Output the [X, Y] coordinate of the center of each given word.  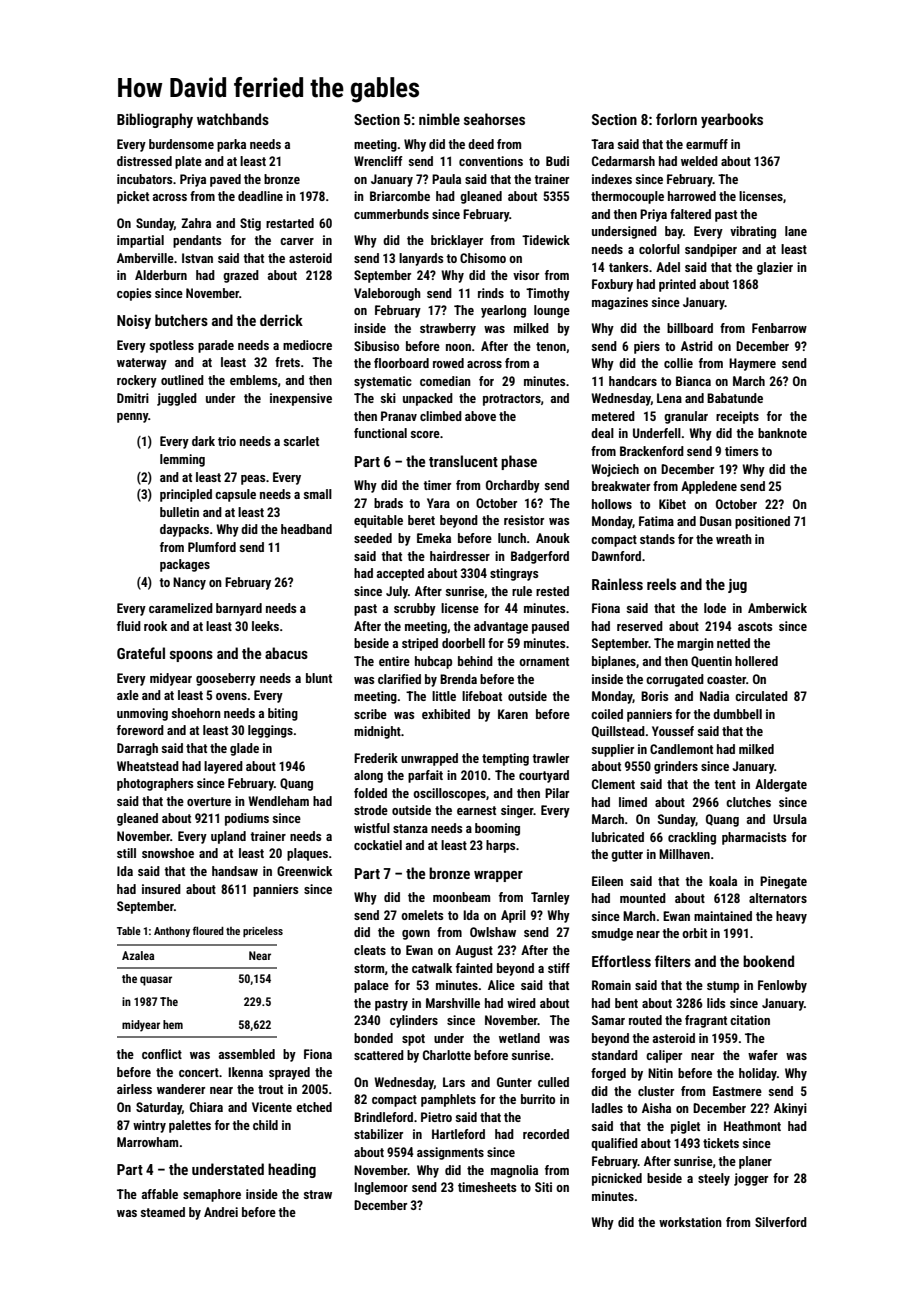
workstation [690, 1222]
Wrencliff [378, 161]
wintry [149, 1126]
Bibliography [155, 120]
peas [253, 480]
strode [371, 810]
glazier [775, 268]
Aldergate [781, 785]
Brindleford [383, 1117]
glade [244, 749]
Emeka [434, 538]
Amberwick [777, 608]
